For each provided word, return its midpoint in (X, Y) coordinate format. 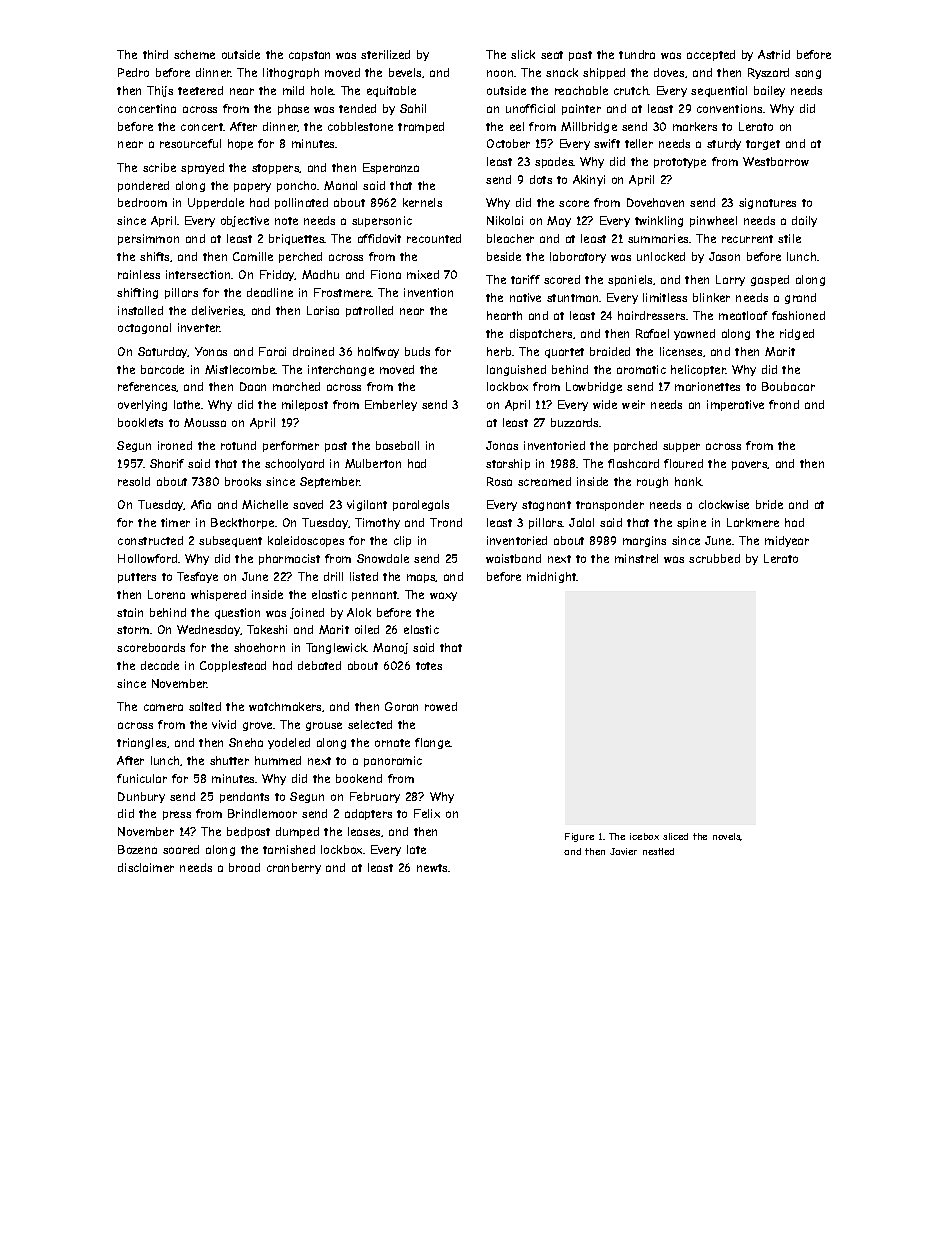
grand (800, 298)
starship (508, 464)
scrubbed (714, 558)
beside (504, 256)
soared (181, 849)
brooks (243, 481)
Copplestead (233, 666)
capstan (309, 56)
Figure (579, 837)
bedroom (142, 202)
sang (808, 74)
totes (429, 666)
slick (523, 54)
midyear (787, 541)
